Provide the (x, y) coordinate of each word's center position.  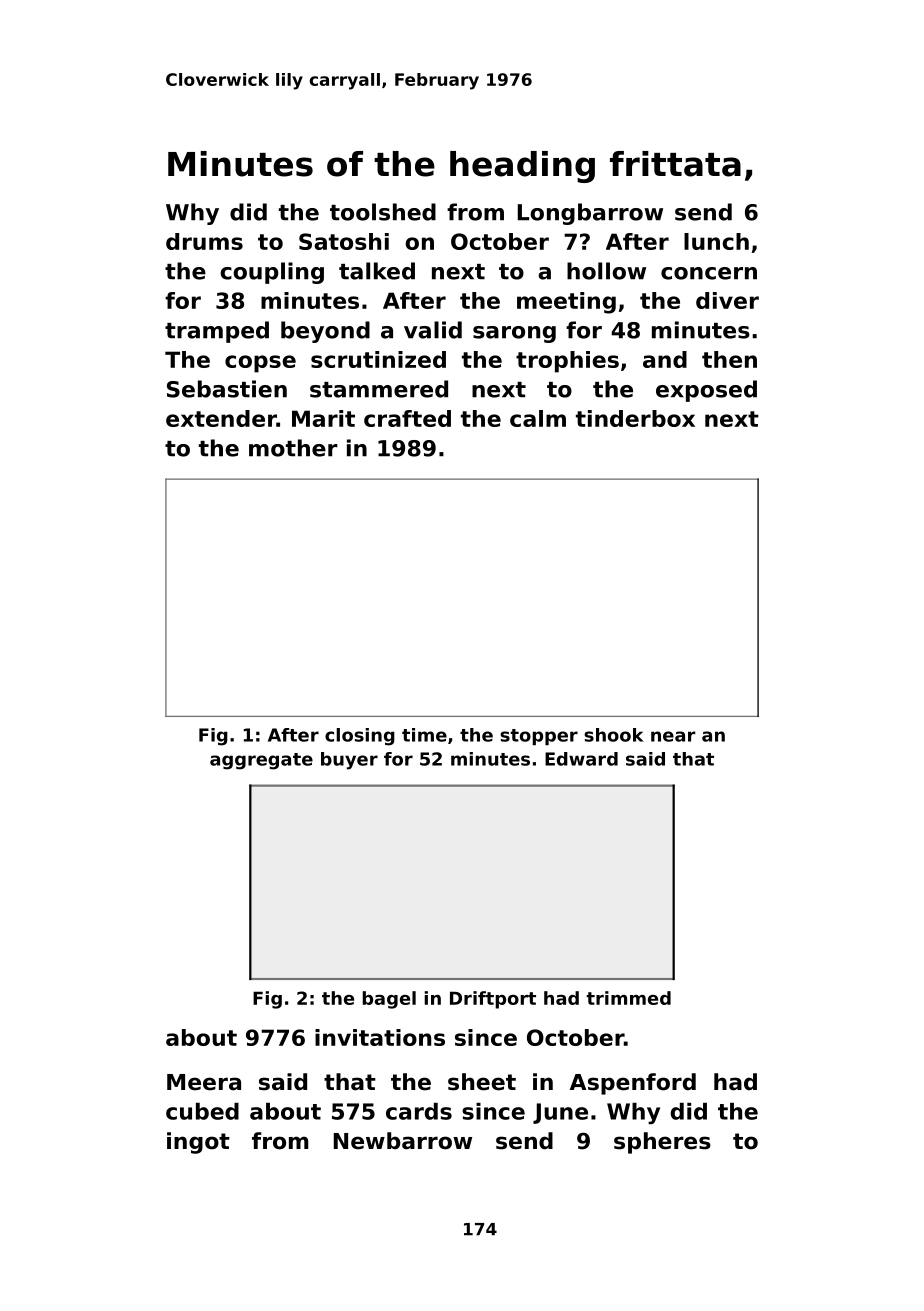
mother (293, 448)
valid (433, 330)
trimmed (628, 998)
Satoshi (344, 241)
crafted (407, 418)
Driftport (493, 1000)
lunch (716, 241)
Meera (204, 1082)
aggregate (261, 761)
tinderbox (635, 418)
